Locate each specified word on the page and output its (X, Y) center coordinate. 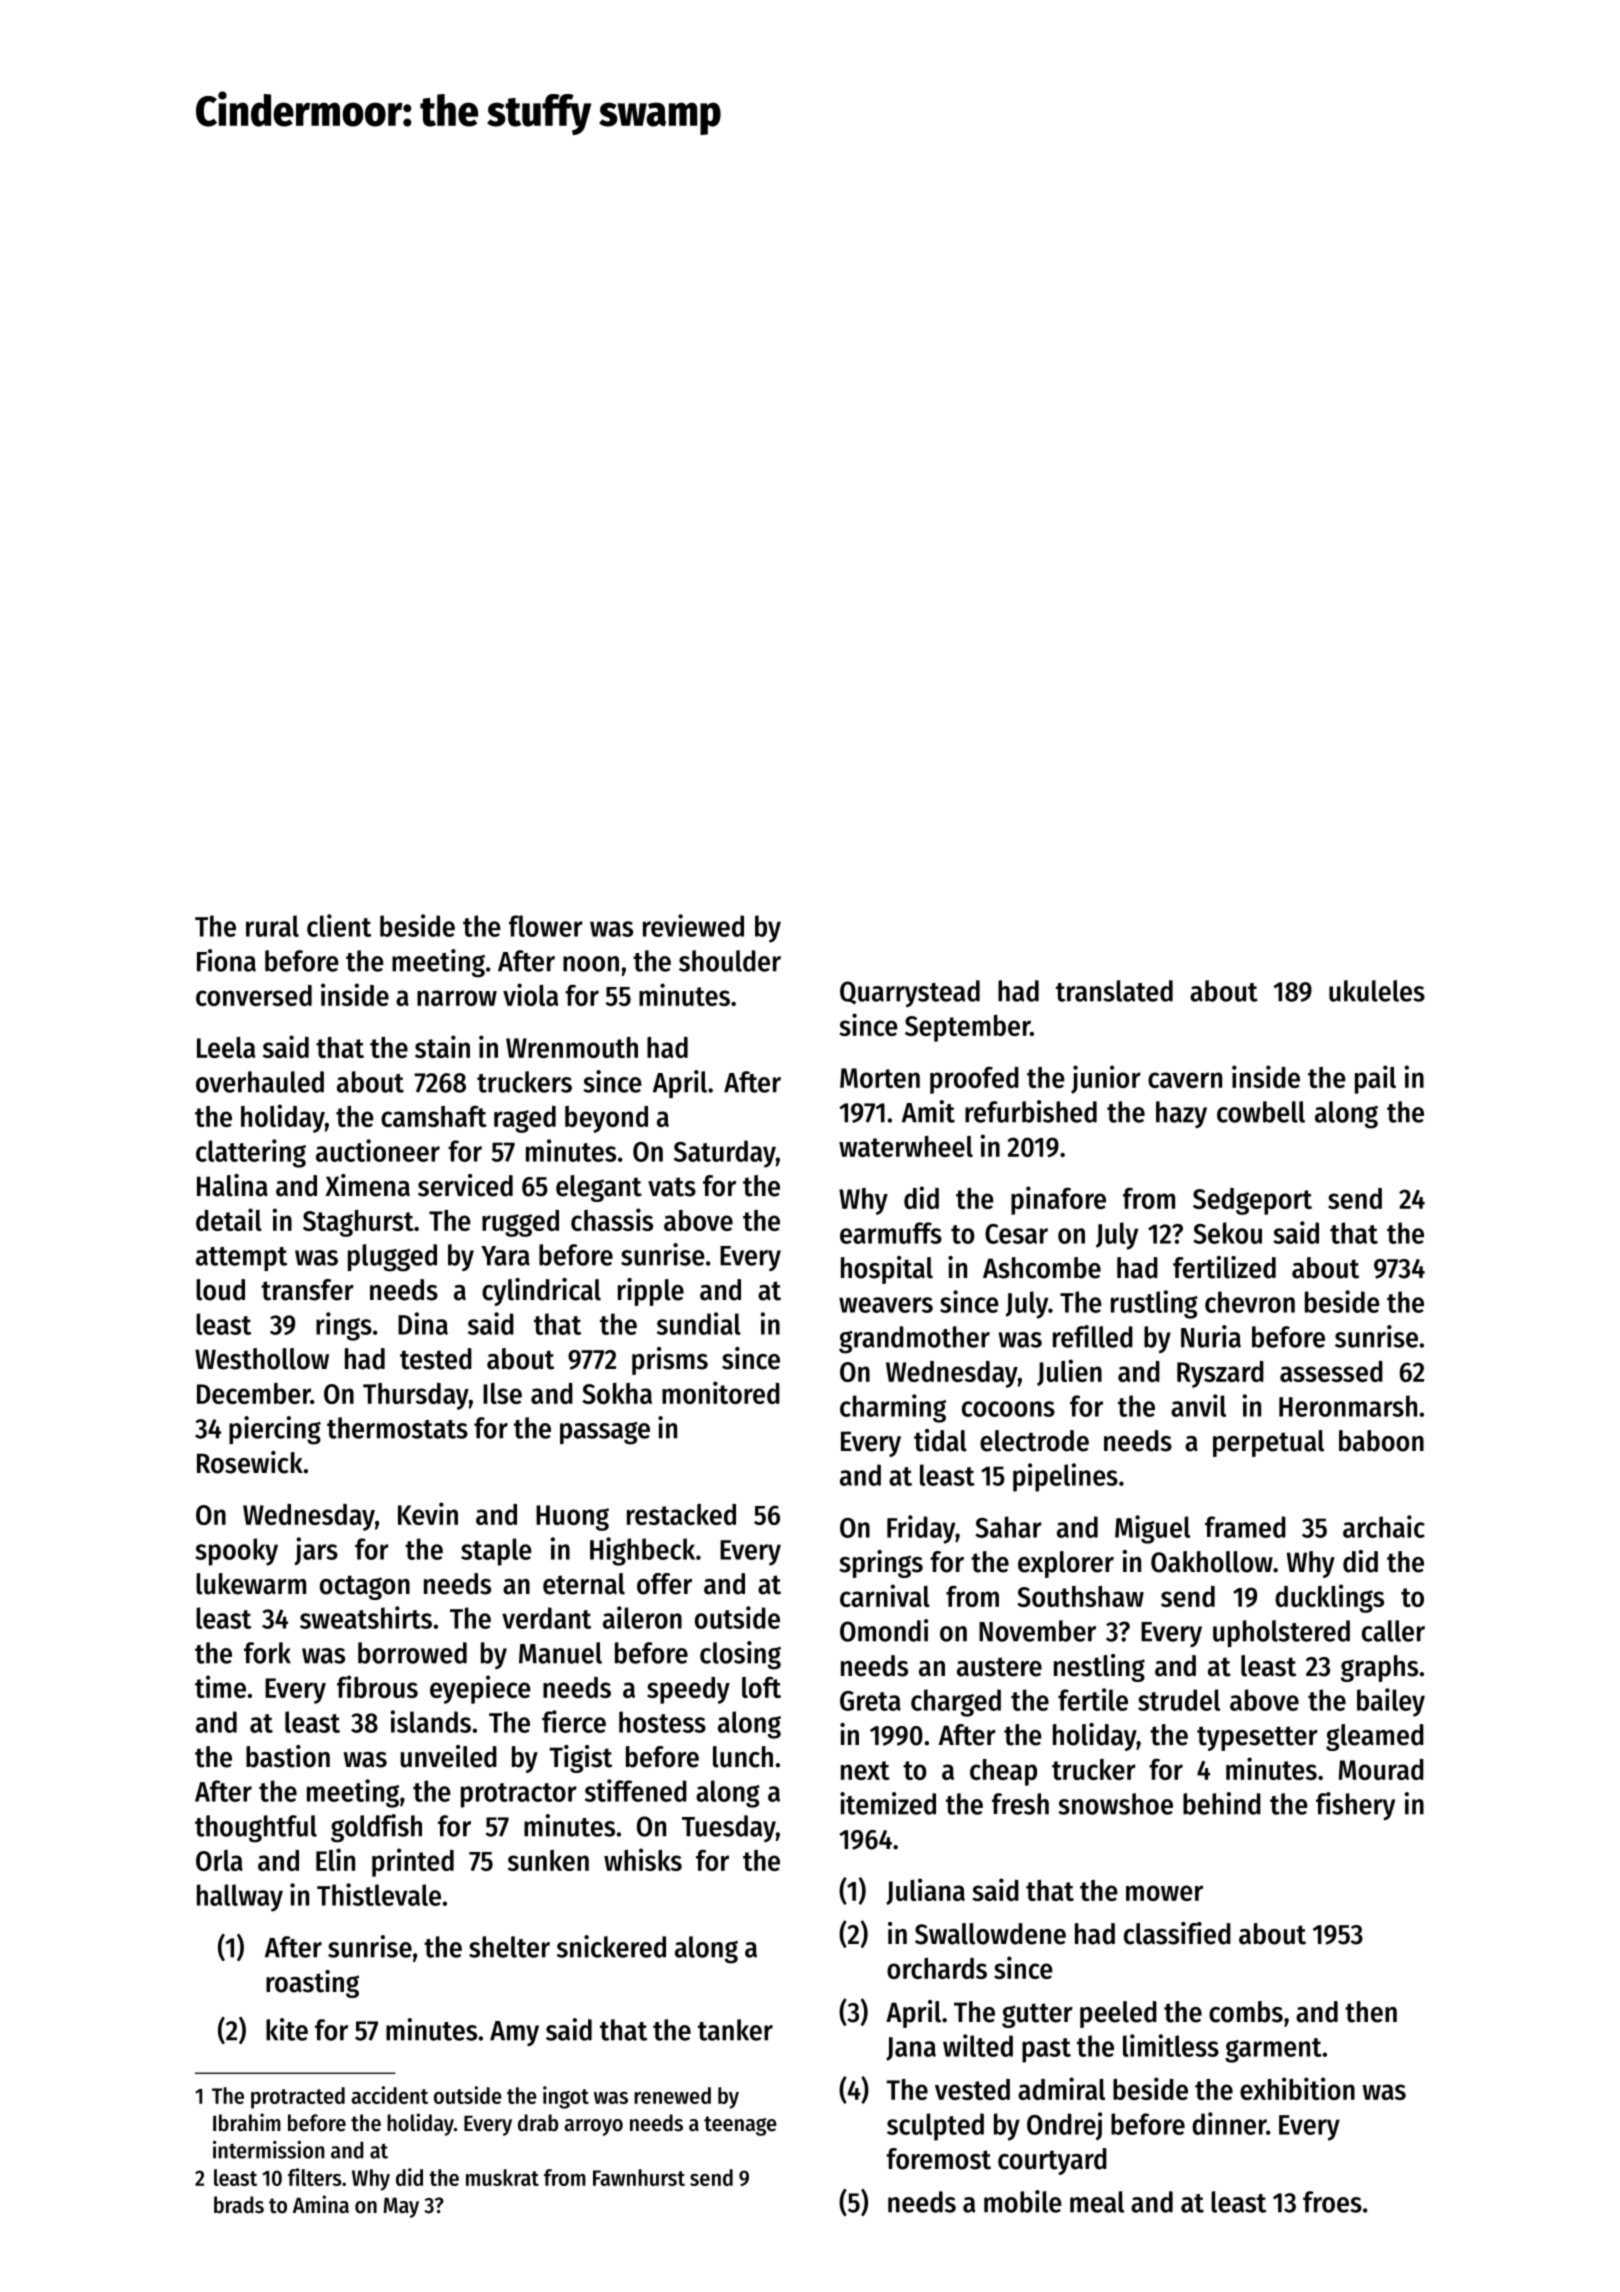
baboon (1381, 1441)
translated (1114, 991)
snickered (611, 1946)
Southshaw (1080, 1596)
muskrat (502, 2177)
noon (591, 964)
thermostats (397, 1428)
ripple (651, 1292)
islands (430, 1721)
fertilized (1224, 1267)
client (339, 925)
